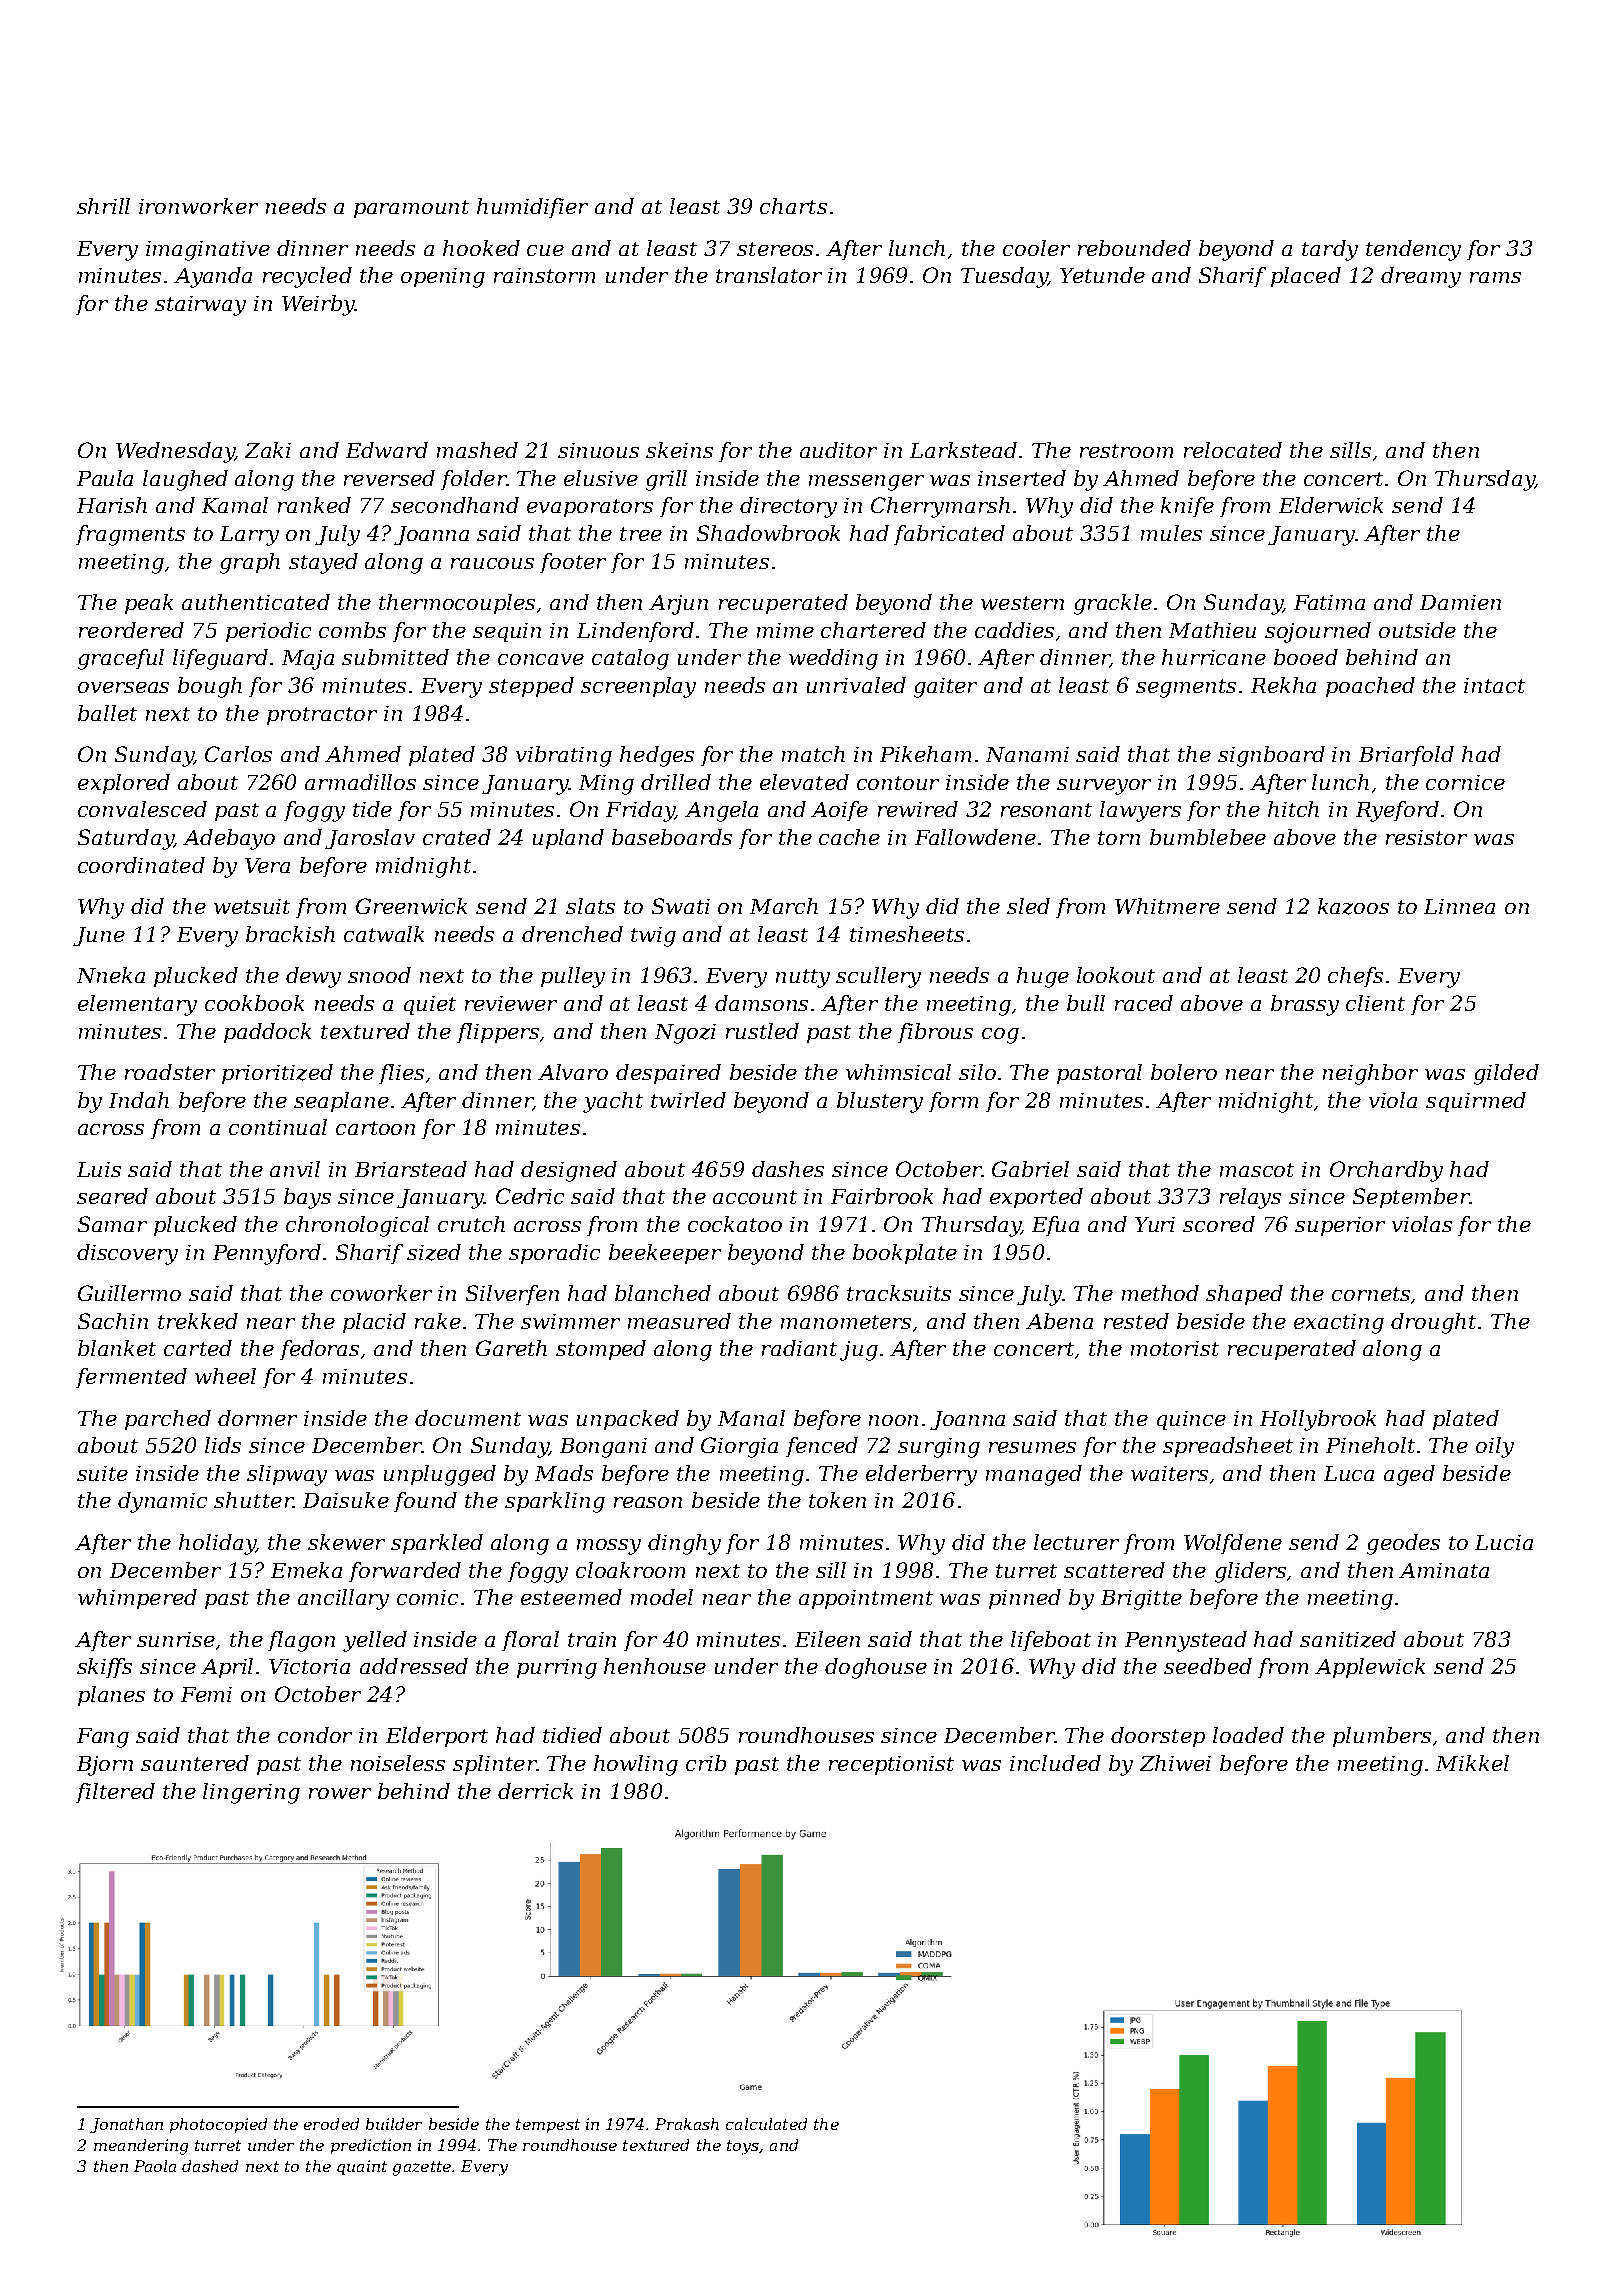  Describe the element at coordinates (1184, 1072) in the screenshot. I see `bolero` at that location.
